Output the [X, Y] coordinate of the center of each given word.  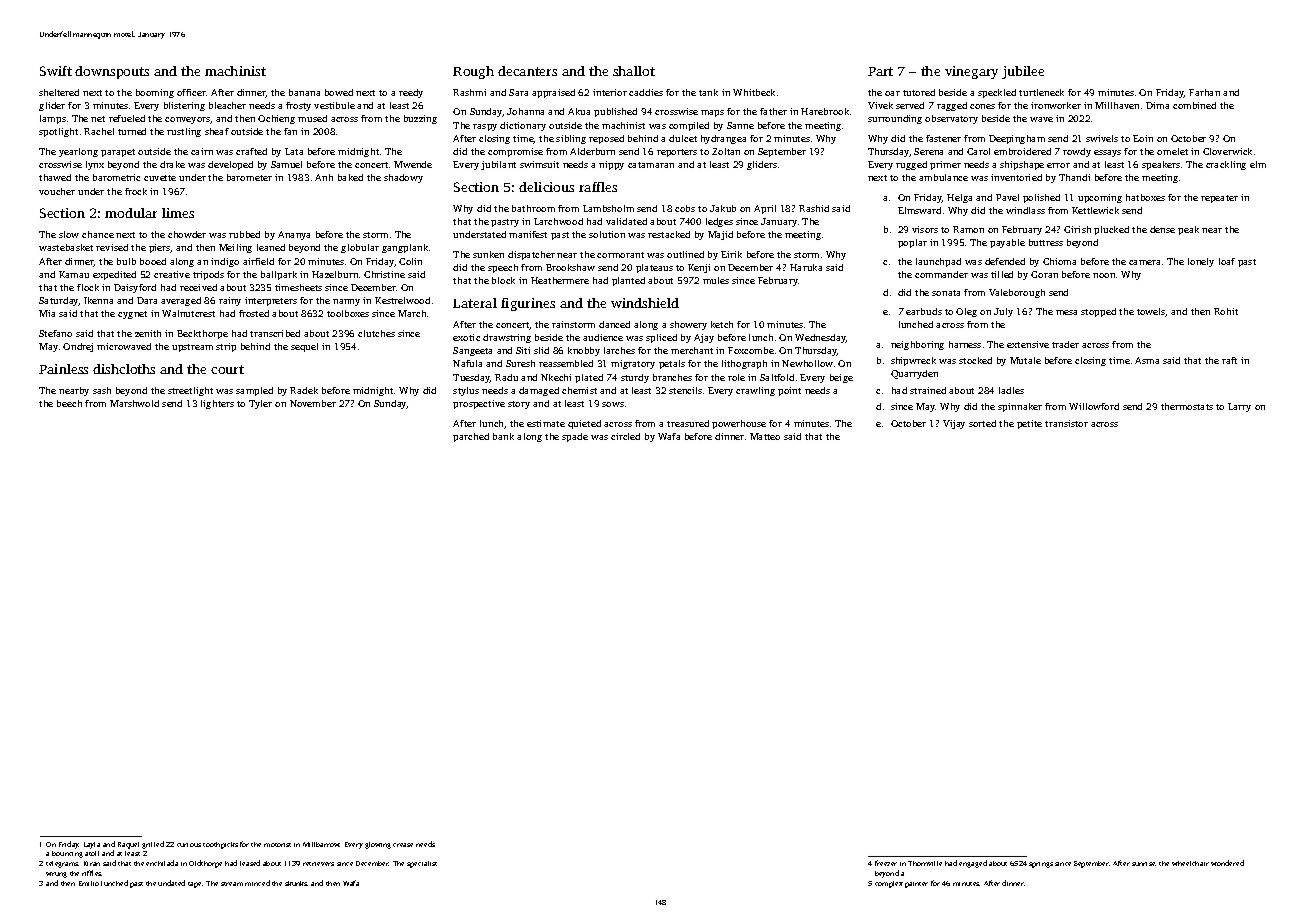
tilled [1002, 274]
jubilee [1023, 72]
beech [69, 403]
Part [880, 71]
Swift [56, 71]
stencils [685, 390]
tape [194, 885]
